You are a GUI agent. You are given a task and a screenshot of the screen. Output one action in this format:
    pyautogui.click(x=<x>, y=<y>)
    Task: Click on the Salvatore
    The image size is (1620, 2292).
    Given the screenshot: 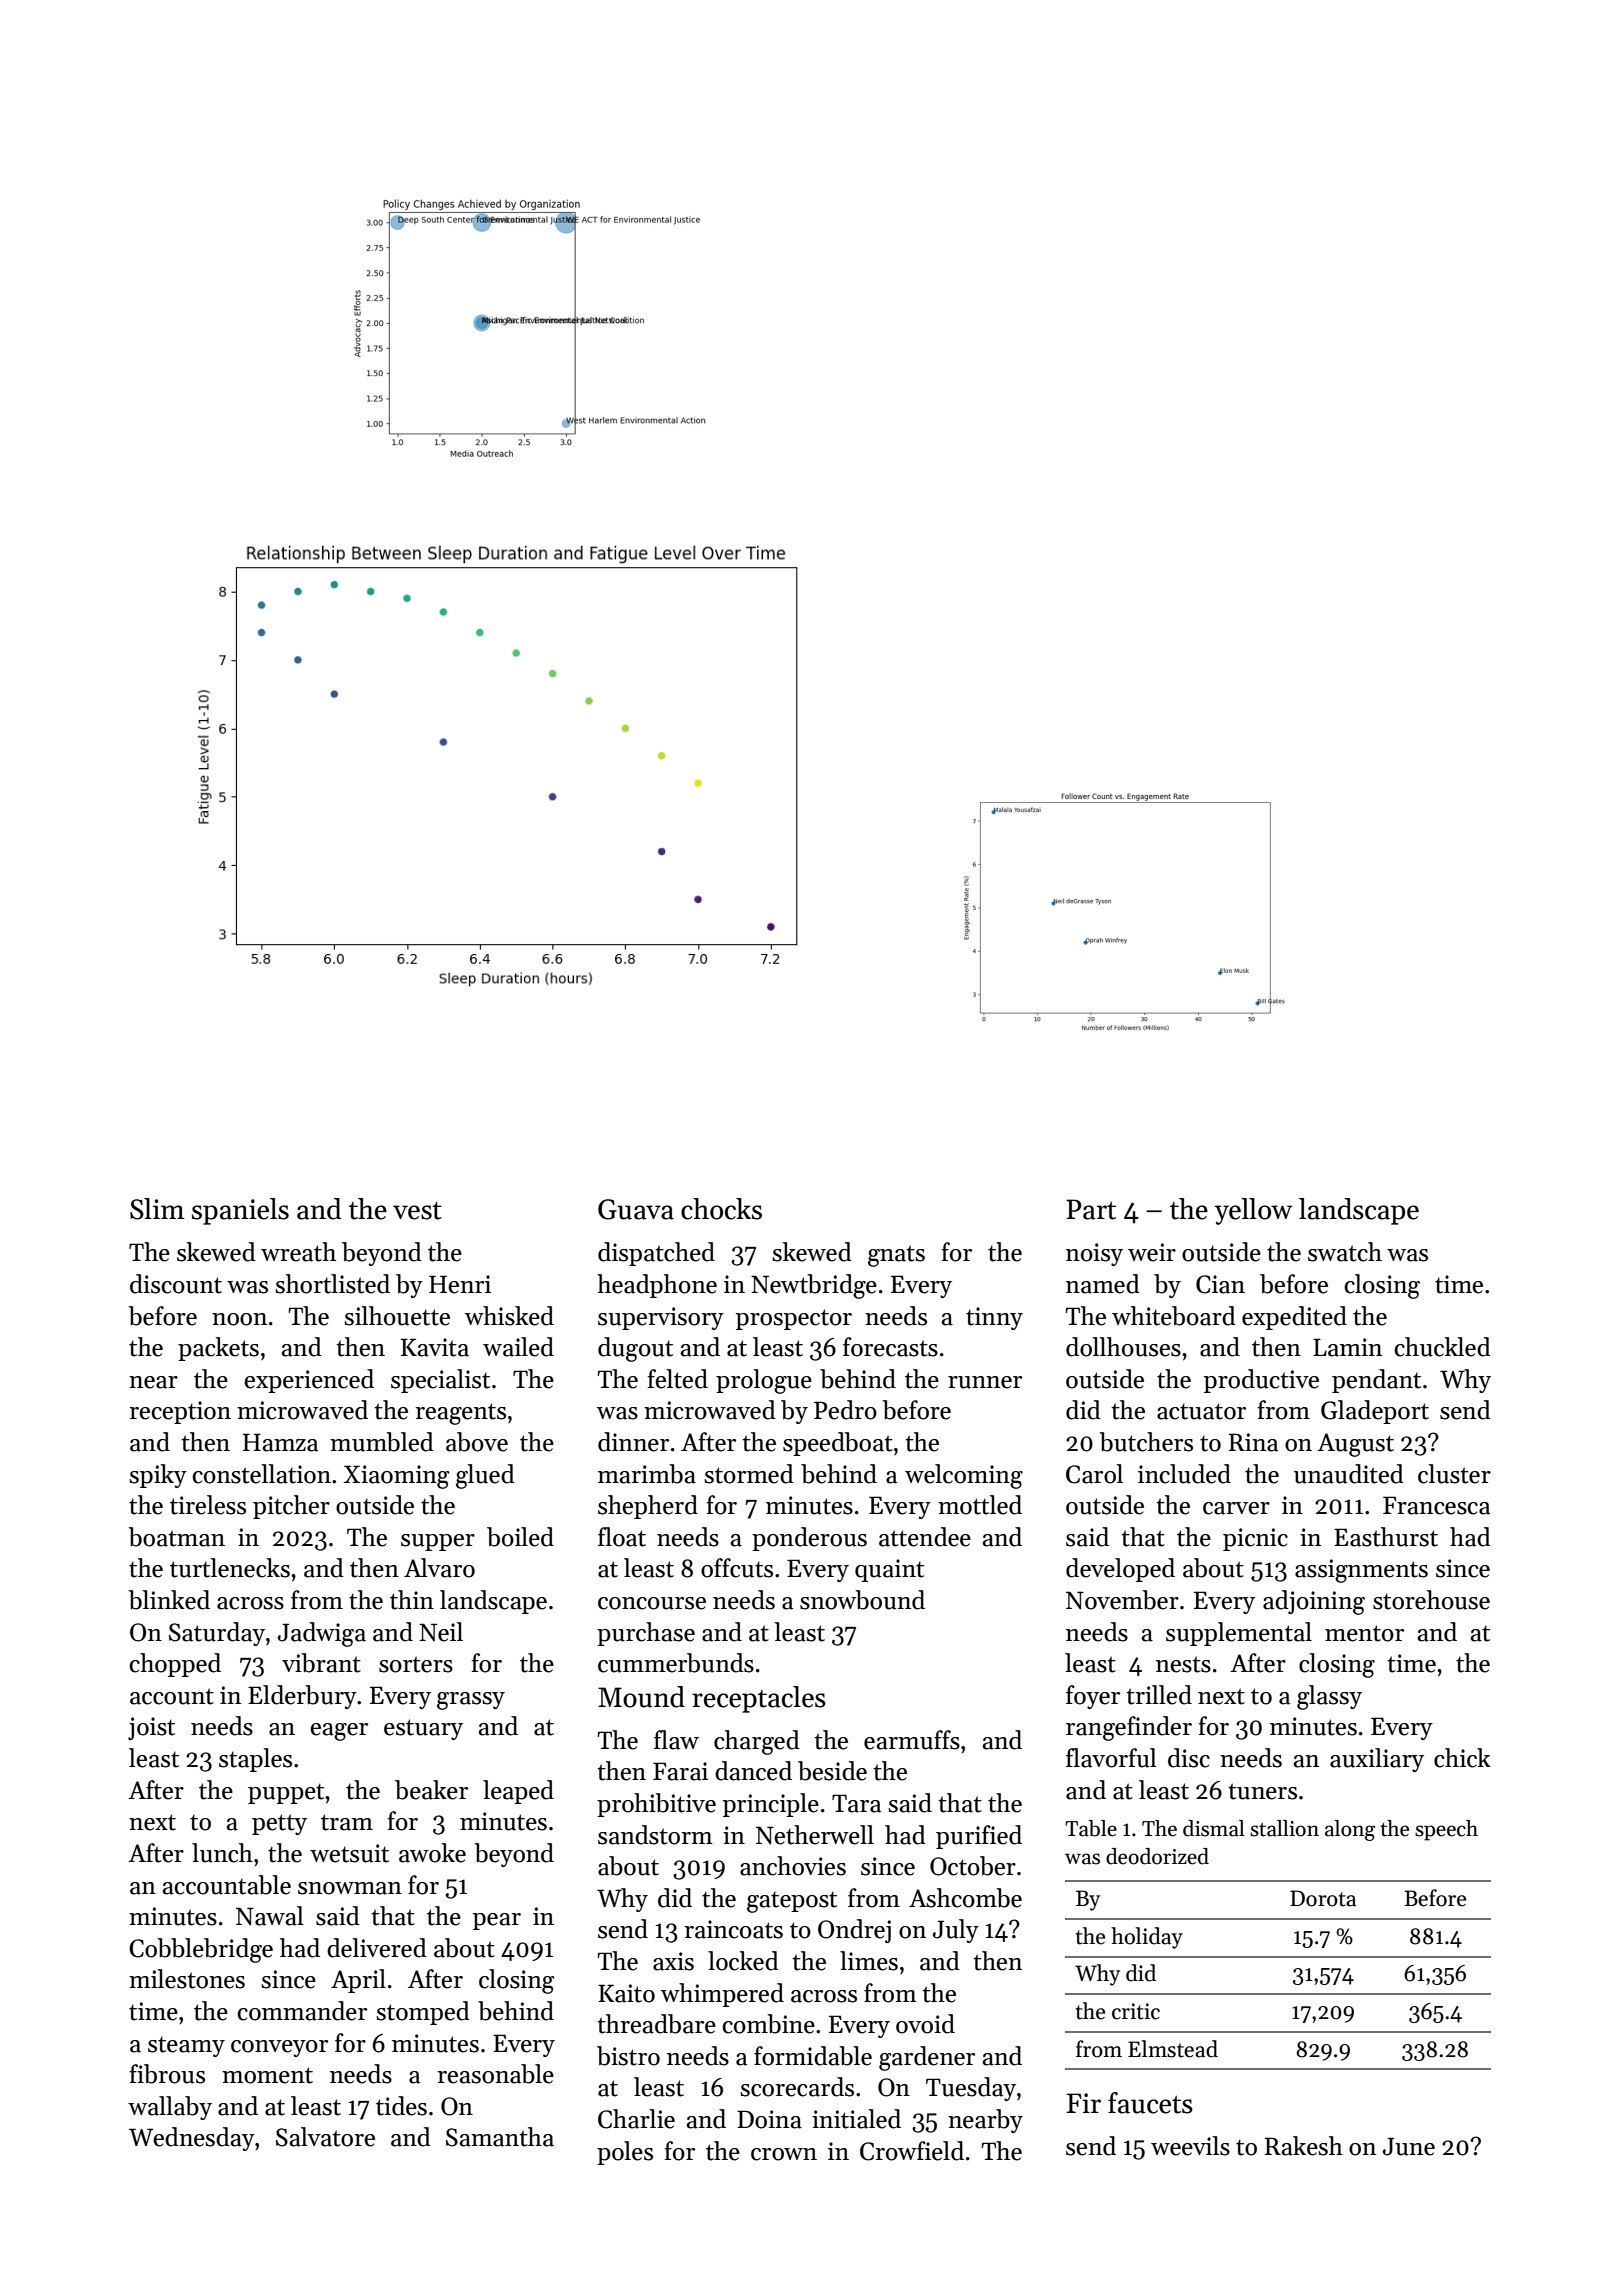 What is the action you would take?
    pyautogui.click(x=325, y=2137)
